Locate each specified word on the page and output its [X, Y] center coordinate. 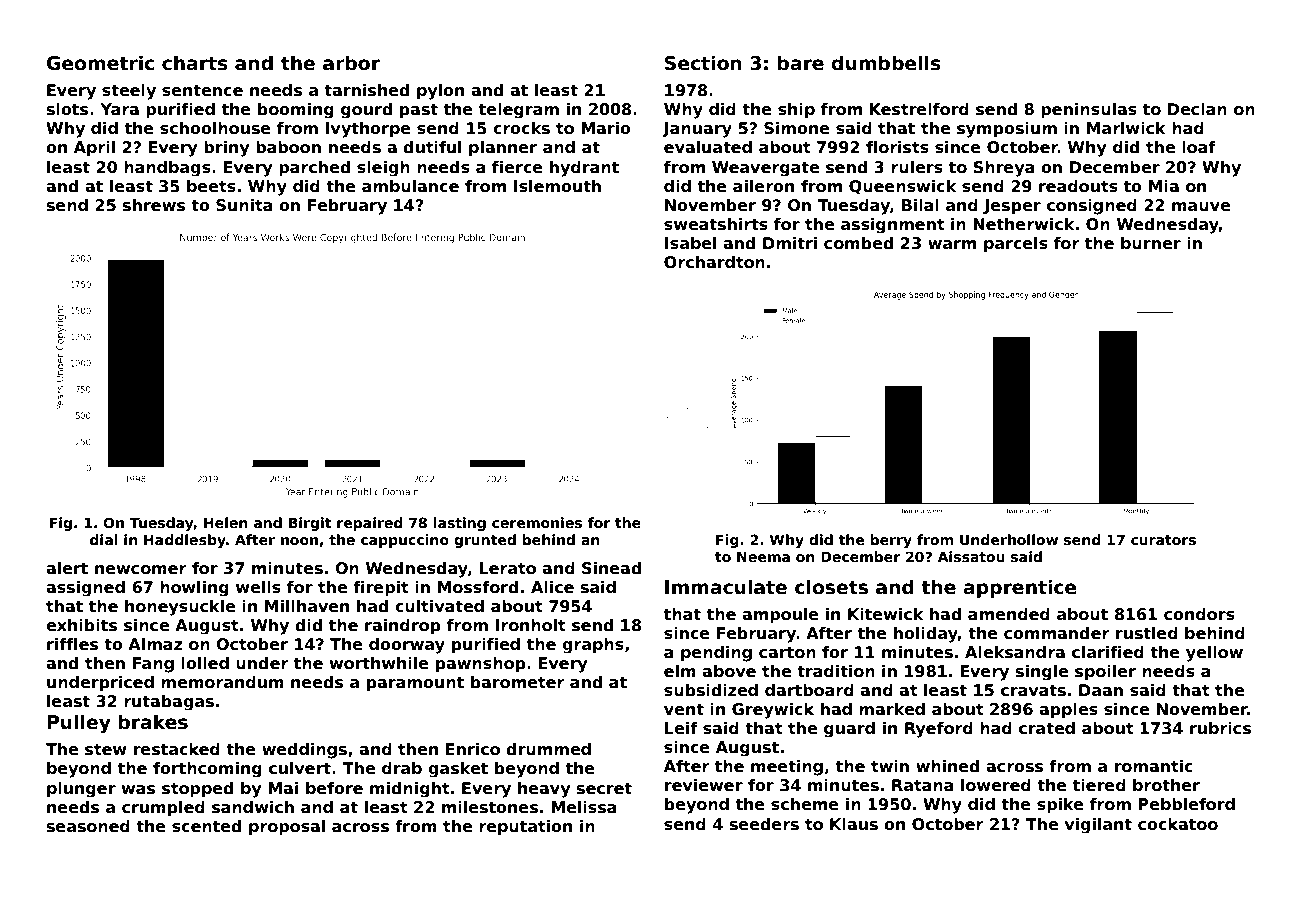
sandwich [253, 807]
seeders [764, 824]
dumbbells [886, 63]
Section [703, 63]
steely [129, 92]
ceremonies [537, 522]
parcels [1016, 245]
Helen [226, 522]
